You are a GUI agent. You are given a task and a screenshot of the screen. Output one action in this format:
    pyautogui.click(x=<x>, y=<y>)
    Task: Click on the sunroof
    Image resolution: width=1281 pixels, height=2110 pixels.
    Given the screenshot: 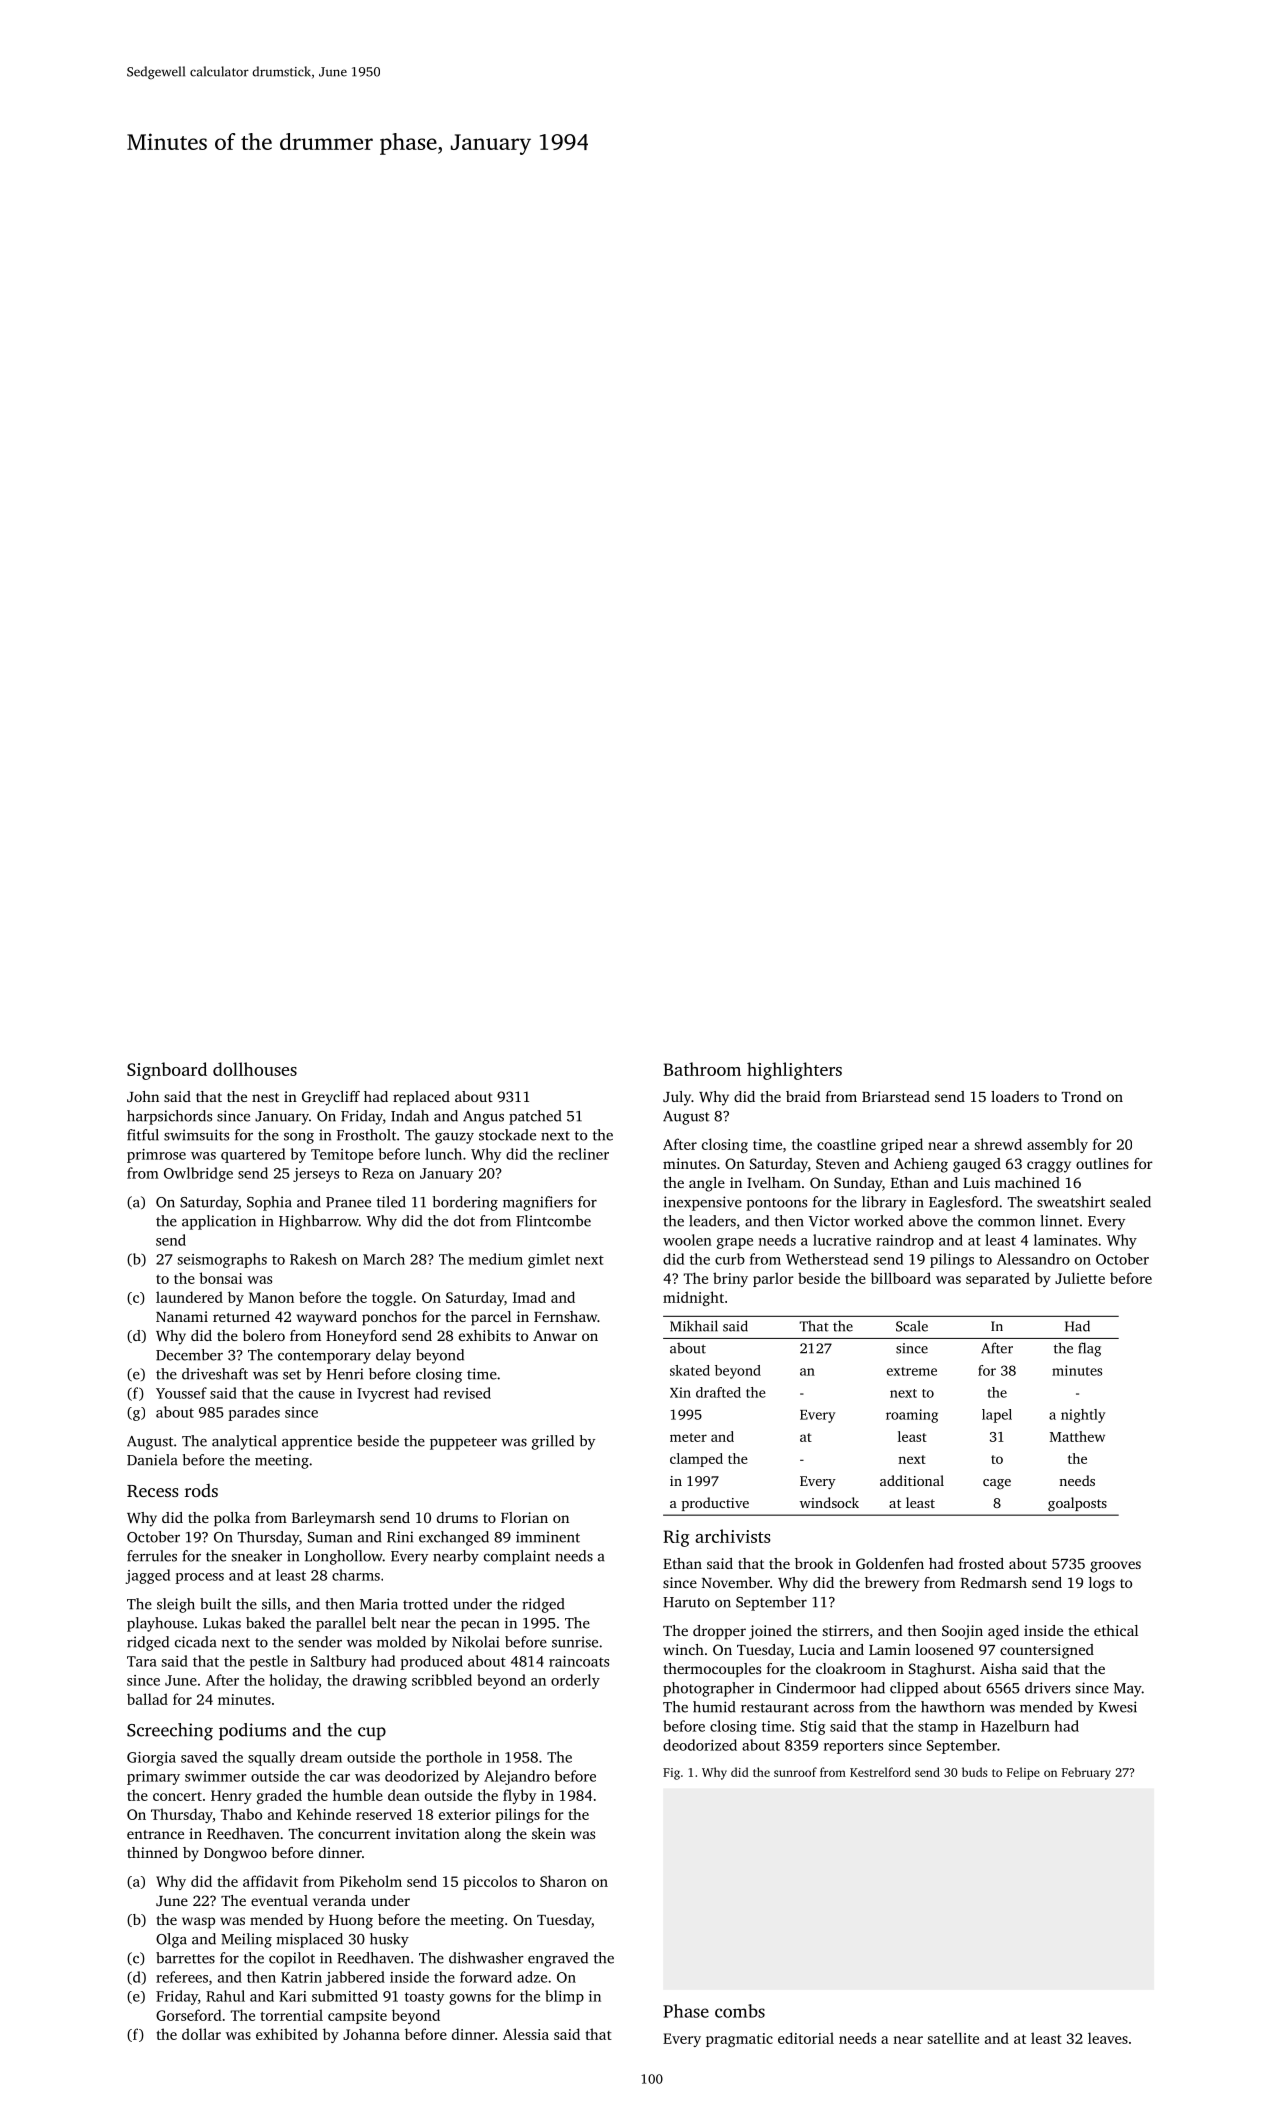 What is the action you would take?
    pyautogui.click(x=795, y=1772)
